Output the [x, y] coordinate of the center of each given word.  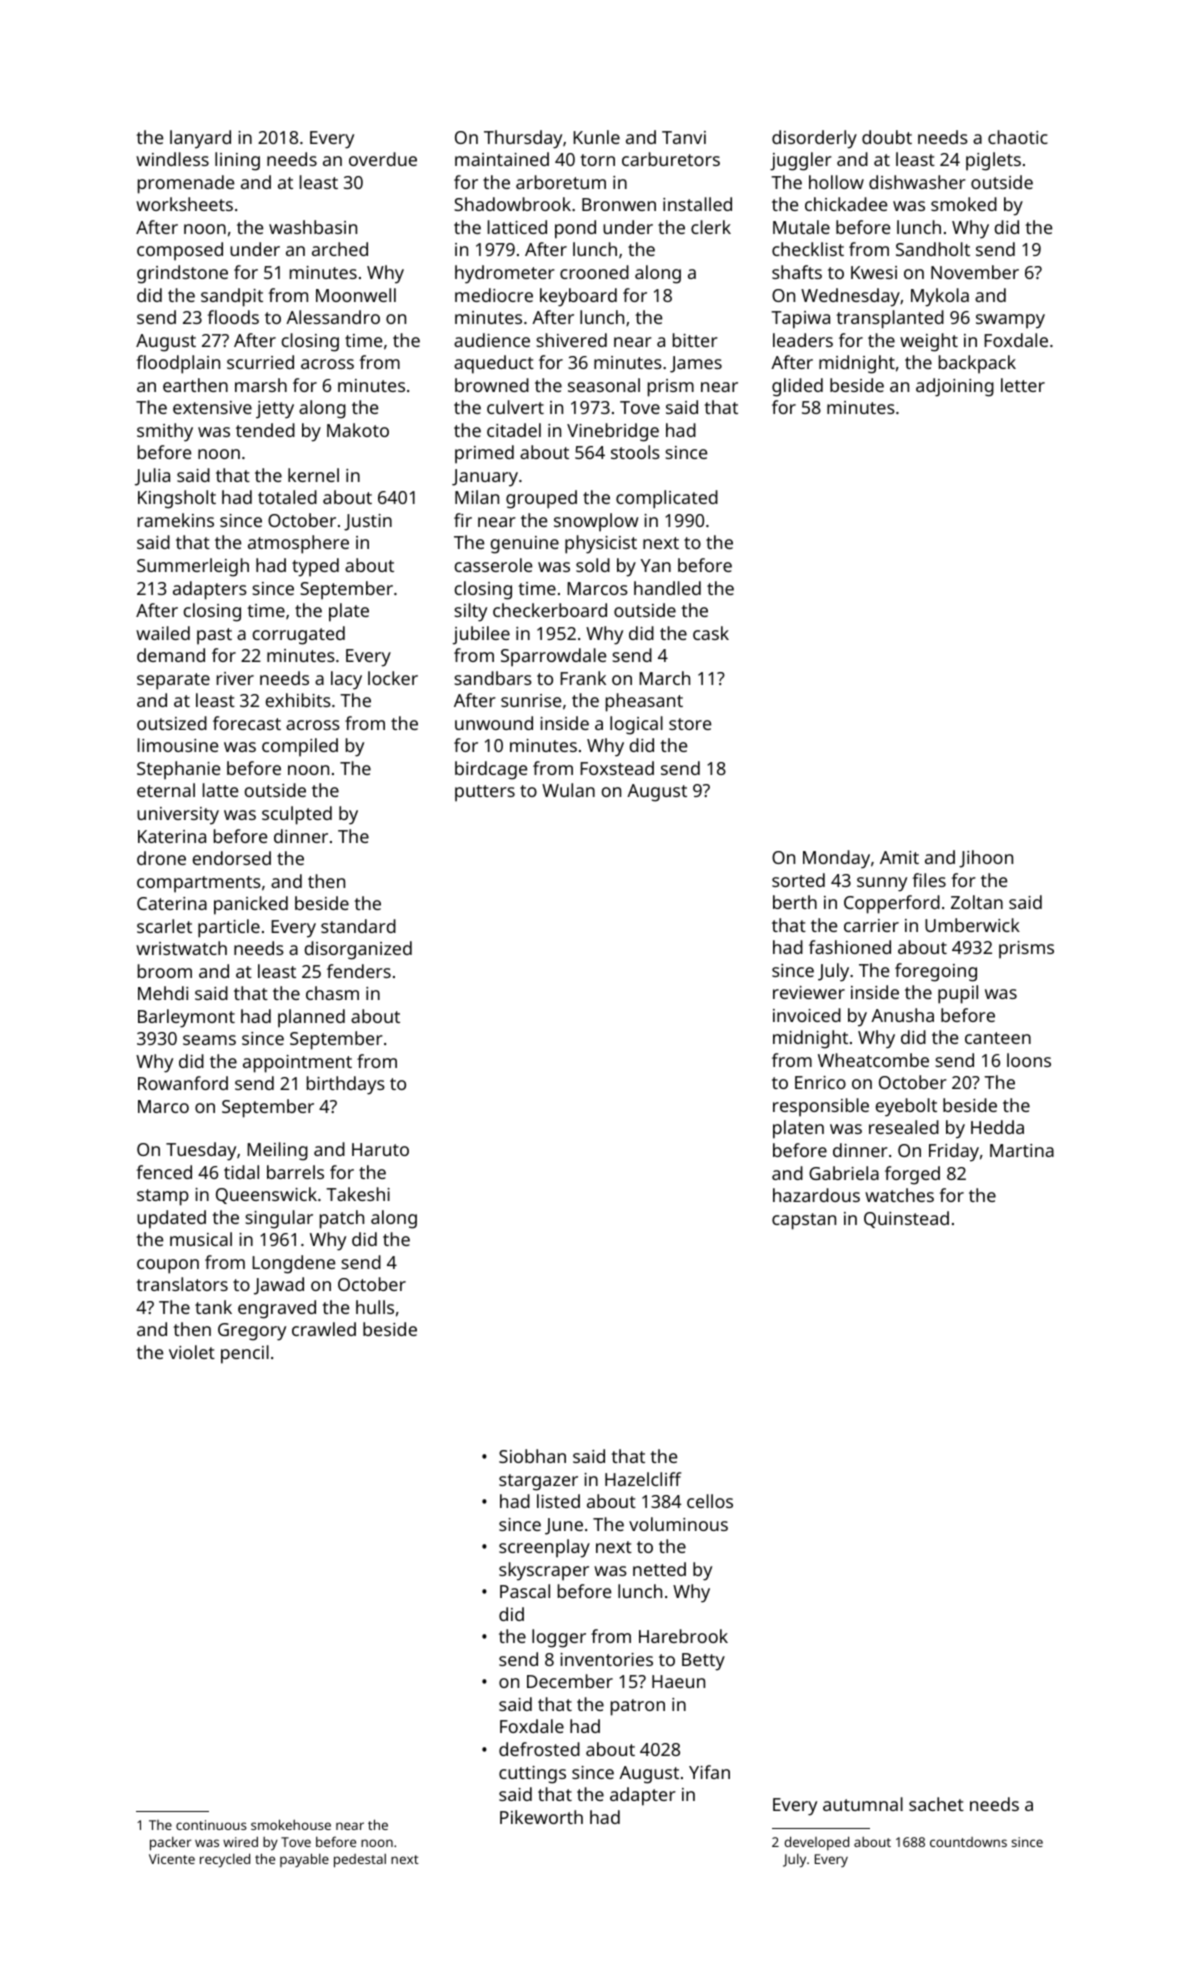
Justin [368, 522]
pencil [245, 1354]
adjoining [955, 387]
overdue [383, 159]
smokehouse [291, 1824]
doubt [887, 137]
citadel [514, 430]
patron [638, 1707]
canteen [998, 1038]
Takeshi [358, 1194]
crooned [594, 272]
